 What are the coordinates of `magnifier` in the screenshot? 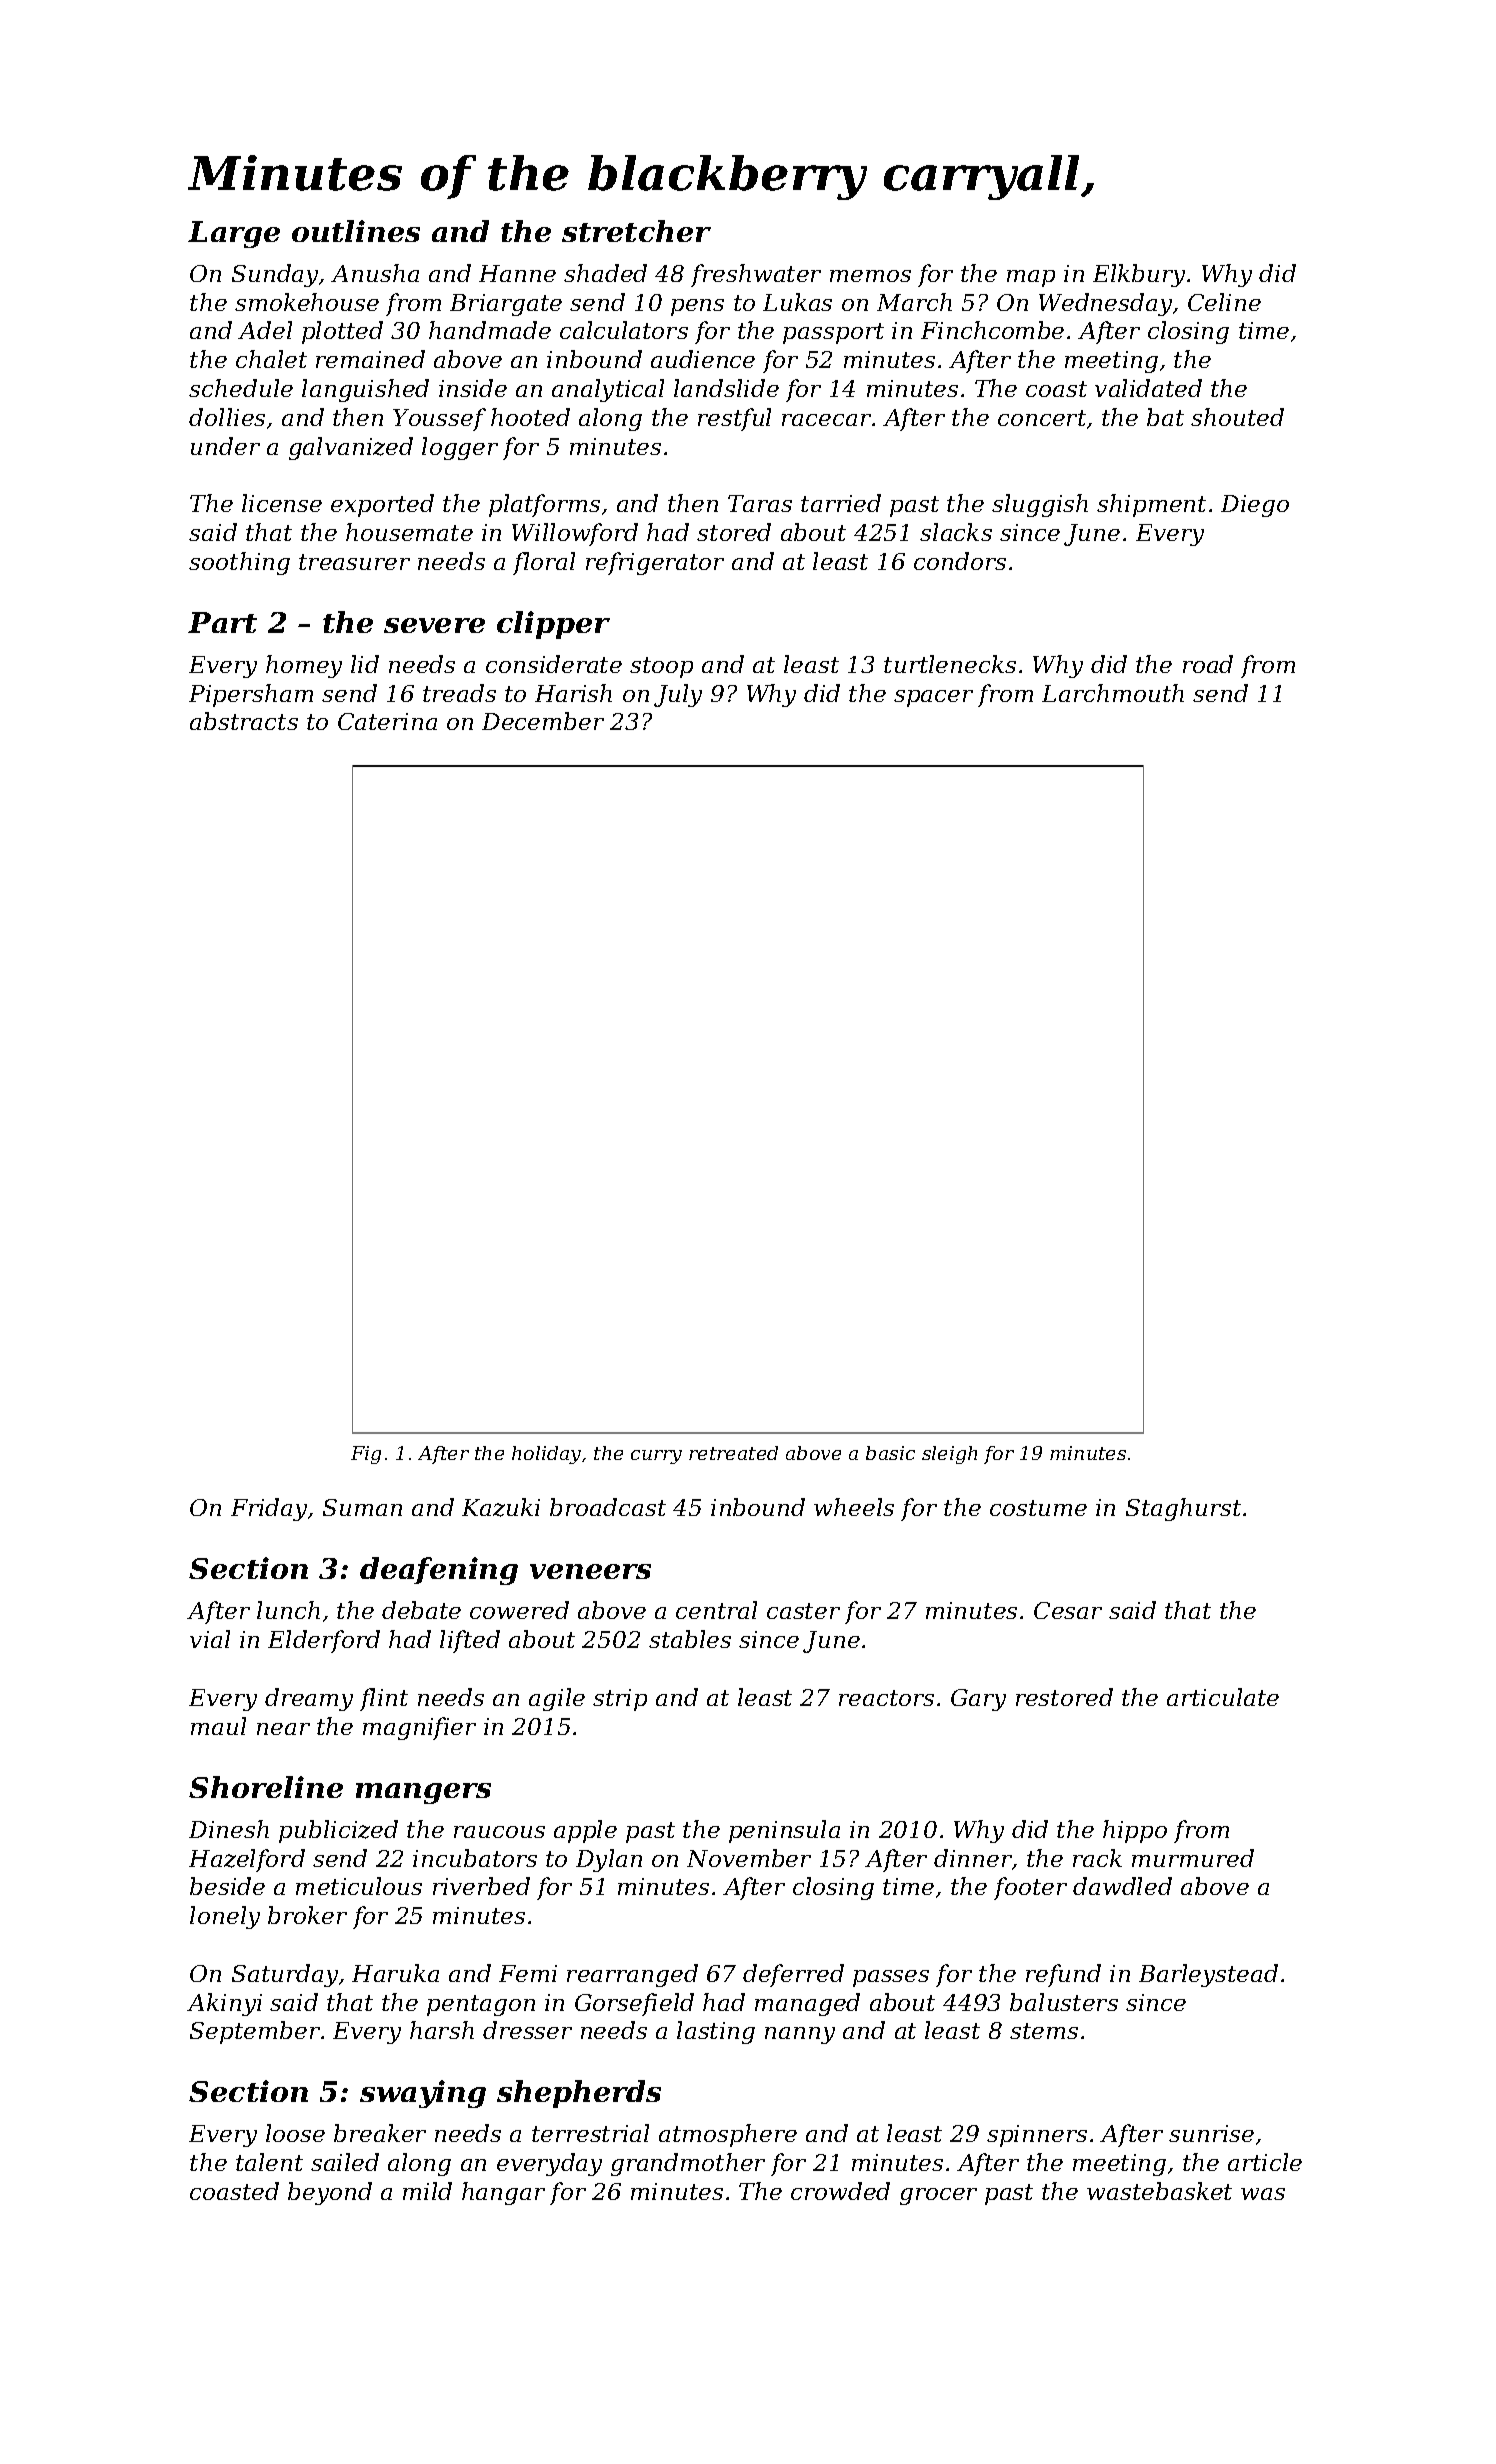 It's located at (419, 1728).
